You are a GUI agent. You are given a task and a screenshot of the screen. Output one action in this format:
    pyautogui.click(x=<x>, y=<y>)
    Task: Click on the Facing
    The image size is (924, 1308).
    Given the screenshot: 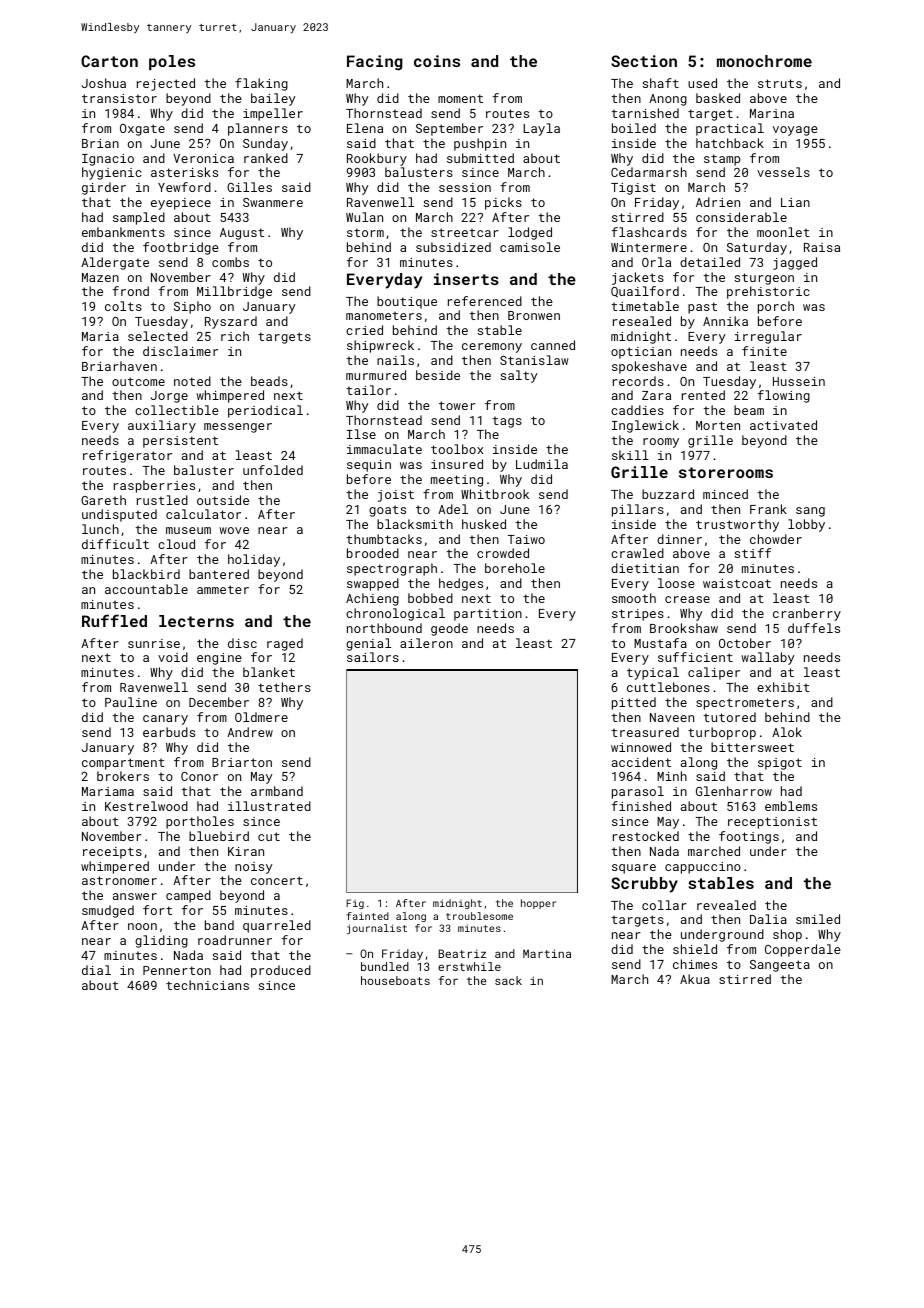 What is the action you would take?
    pyautogui.click(x=375, y=63)
